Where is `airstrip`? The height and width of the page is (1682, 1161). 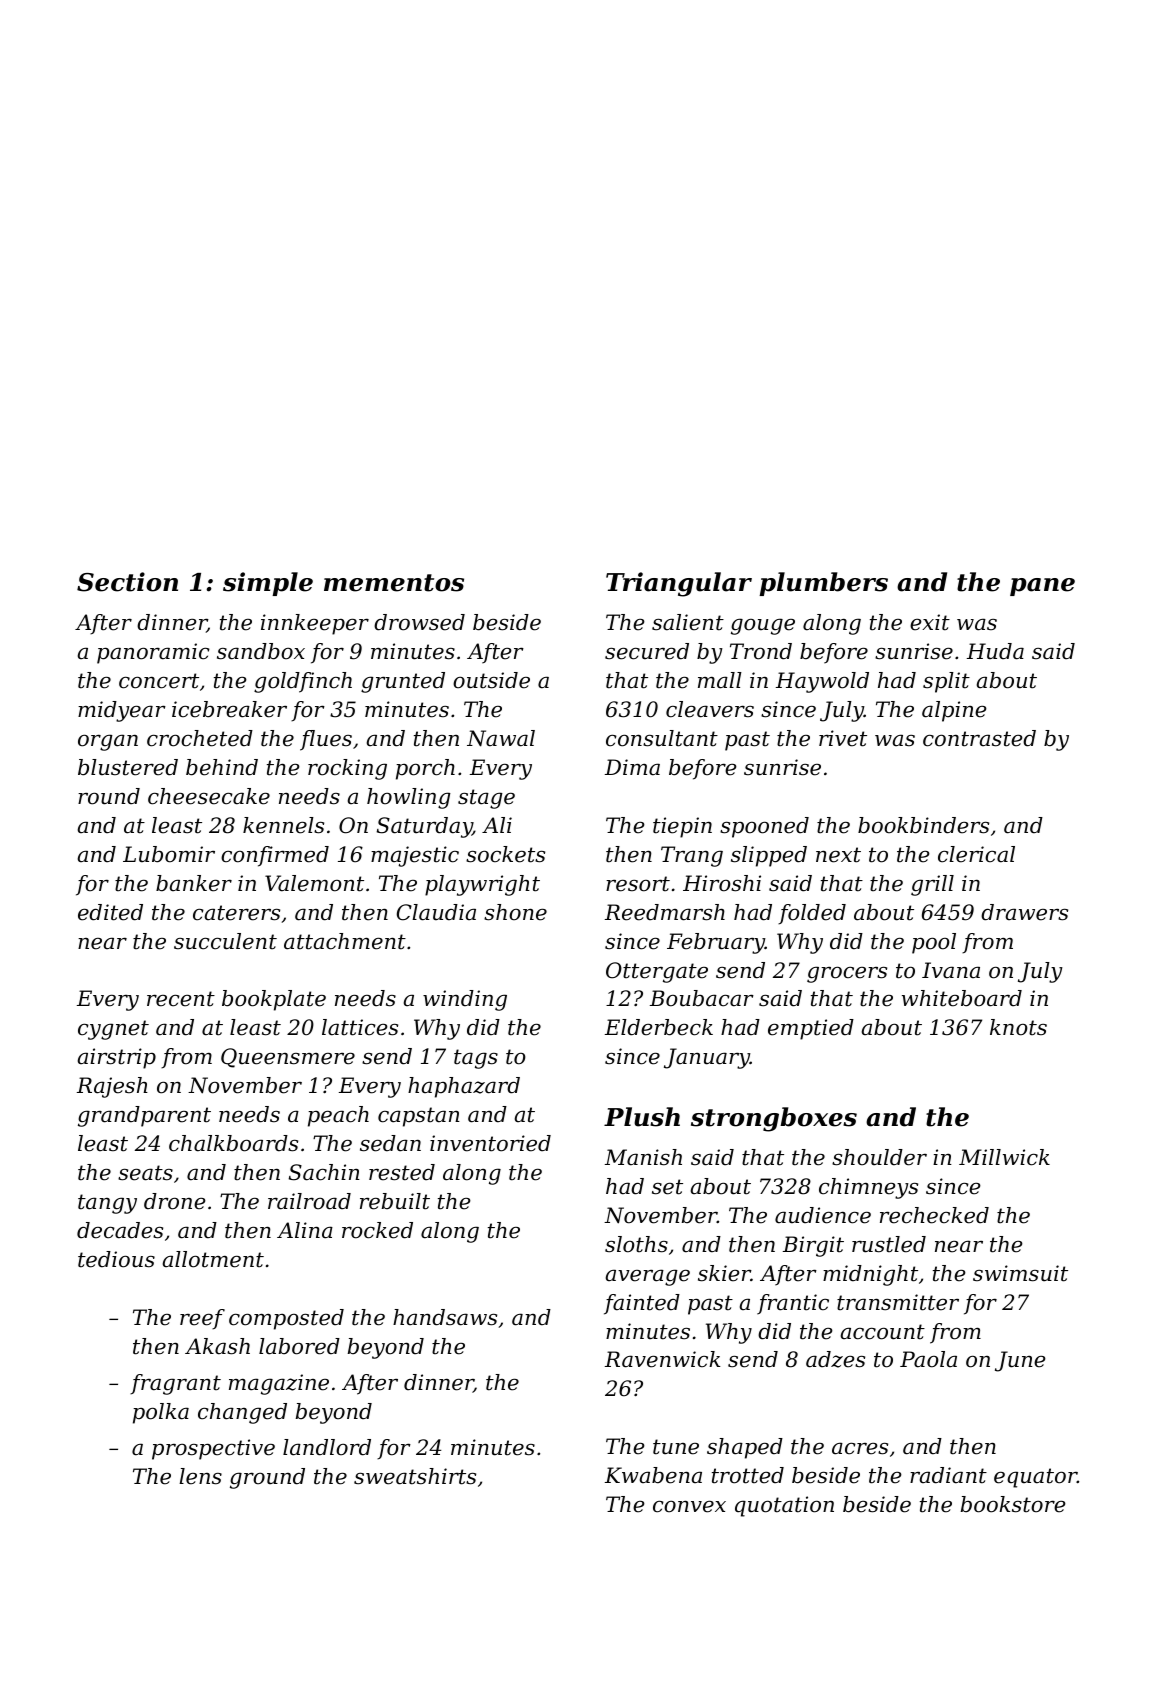
airstrip is located at coordinates (117, 1058).
